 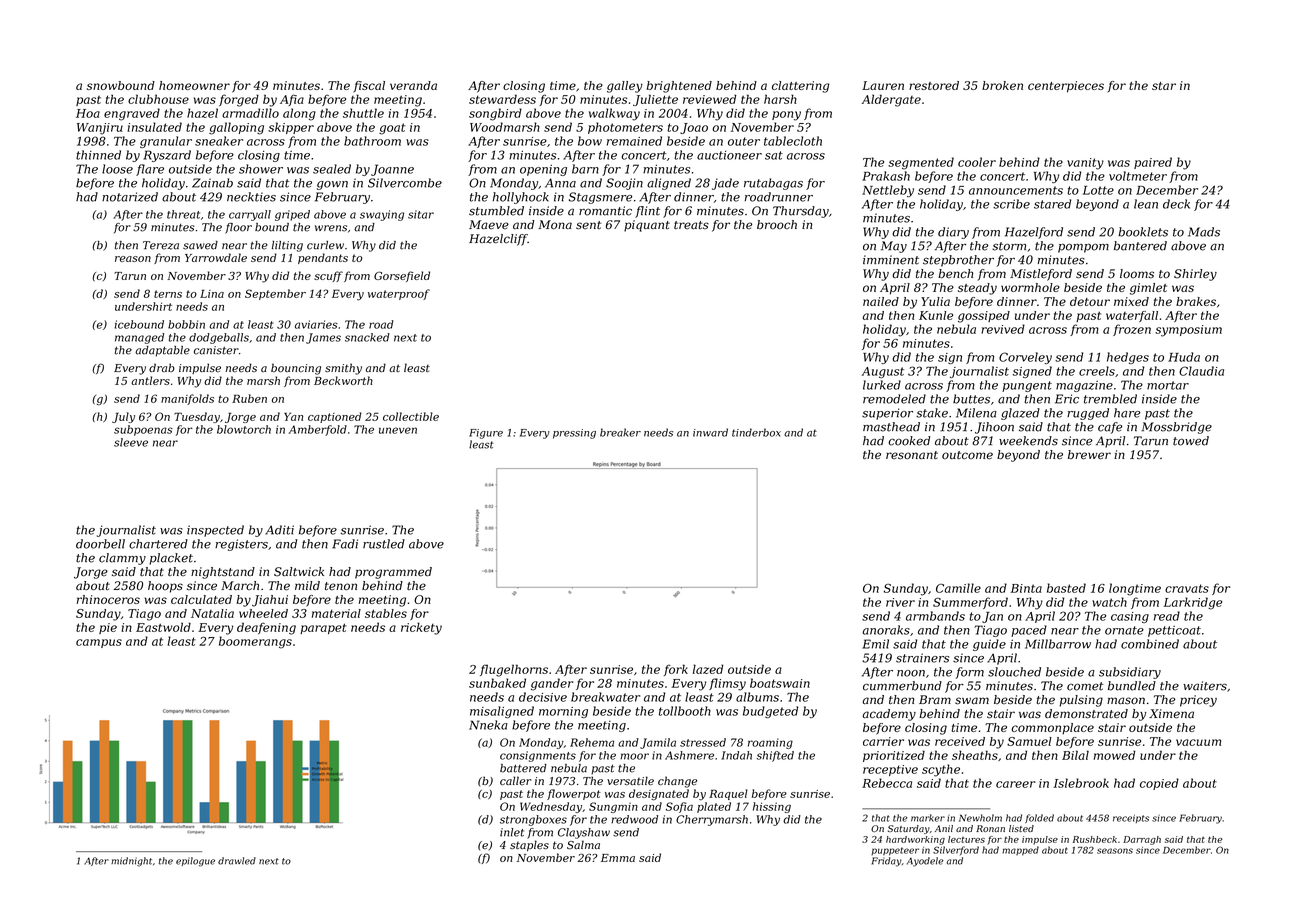 I want to click on centerpieces, so click(x=1066, y=87).
